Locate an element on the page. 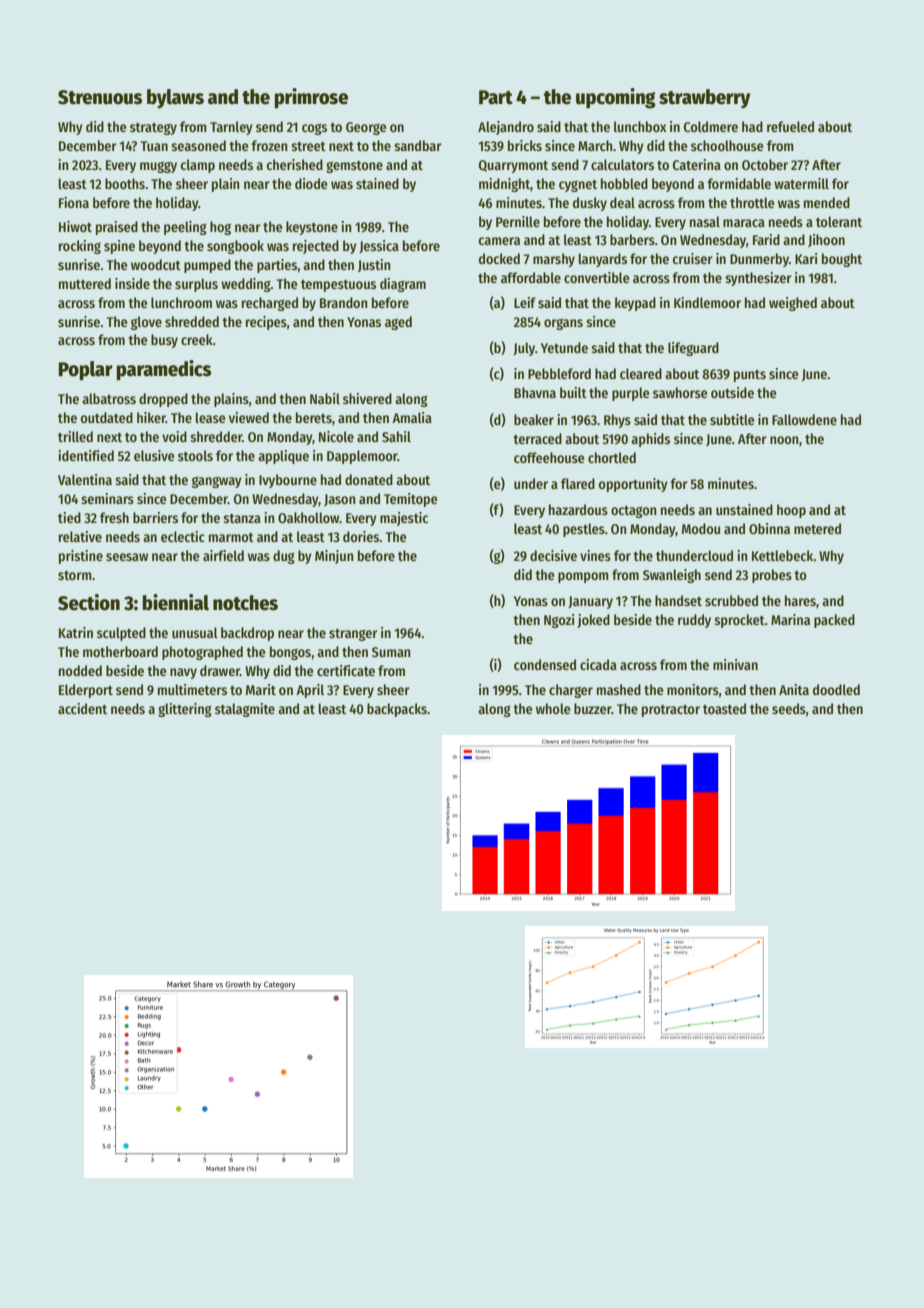 This document has height=1308, width=924. decisive is located at coordinates (553, 555).
